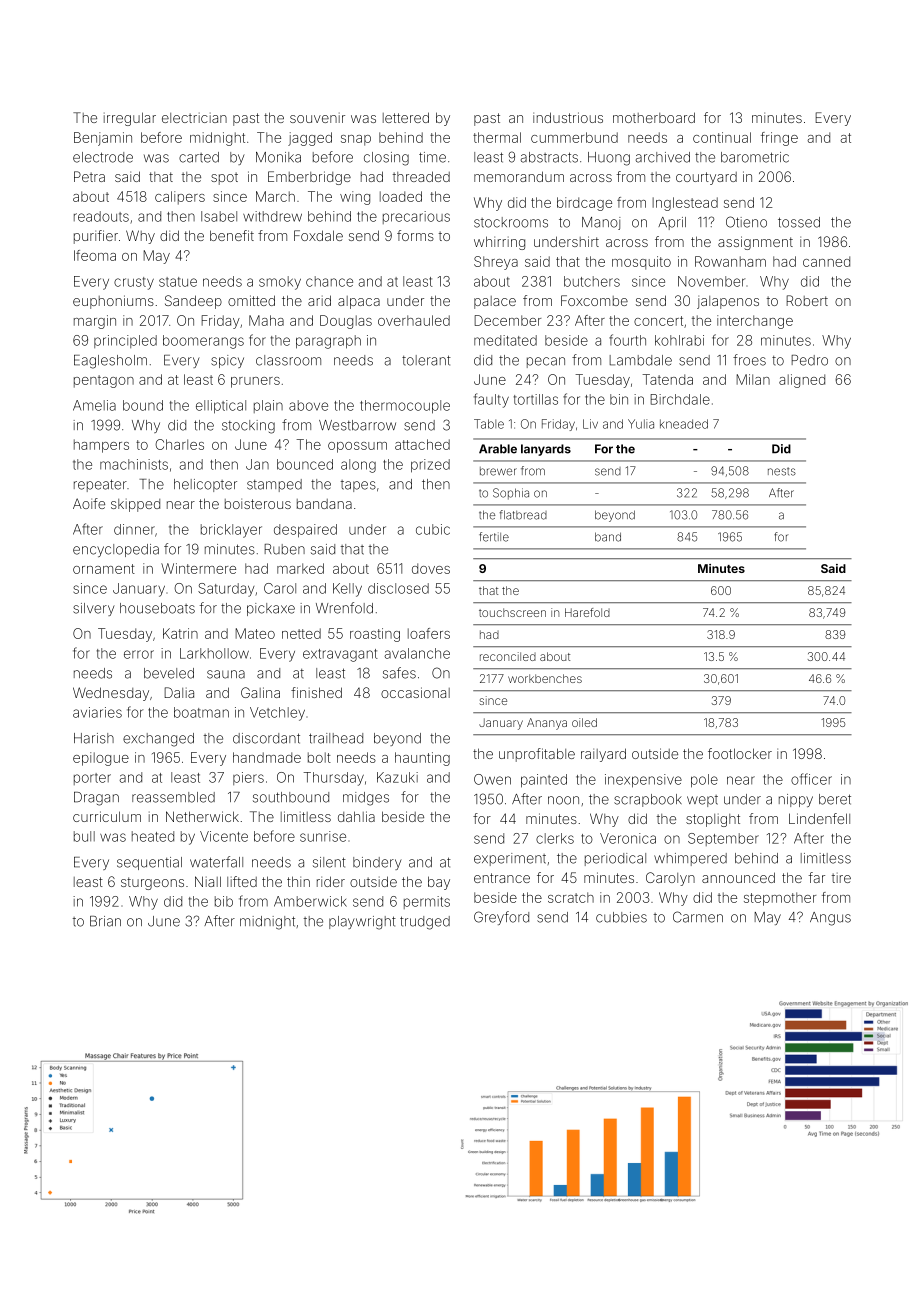 This image has width=924, height=1308. Describe the element at coordinates (397, 777) in the image. I see `Kazuki` at that location.
